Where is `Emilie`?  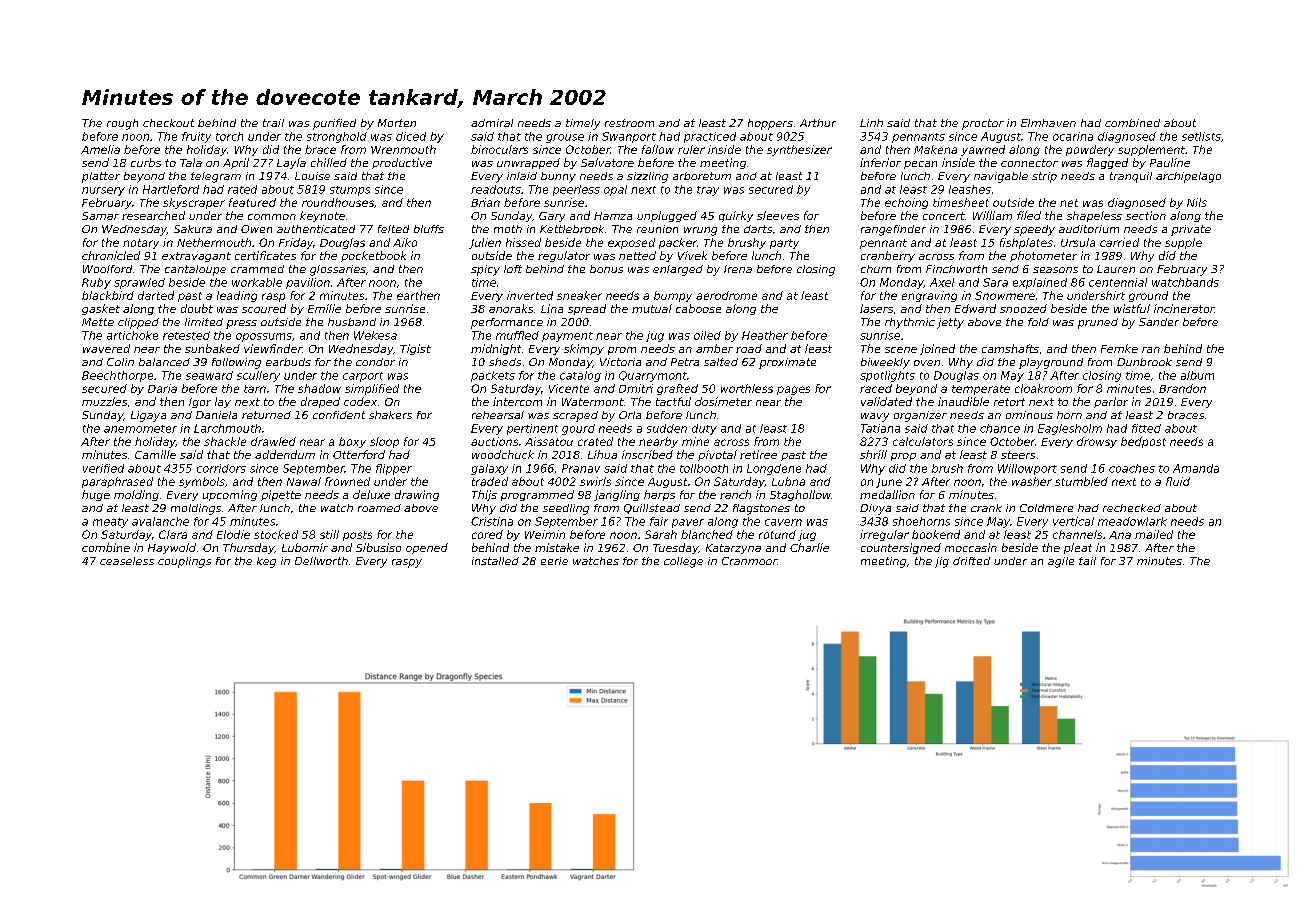 Emilie is located at coordinates (324, 308).
